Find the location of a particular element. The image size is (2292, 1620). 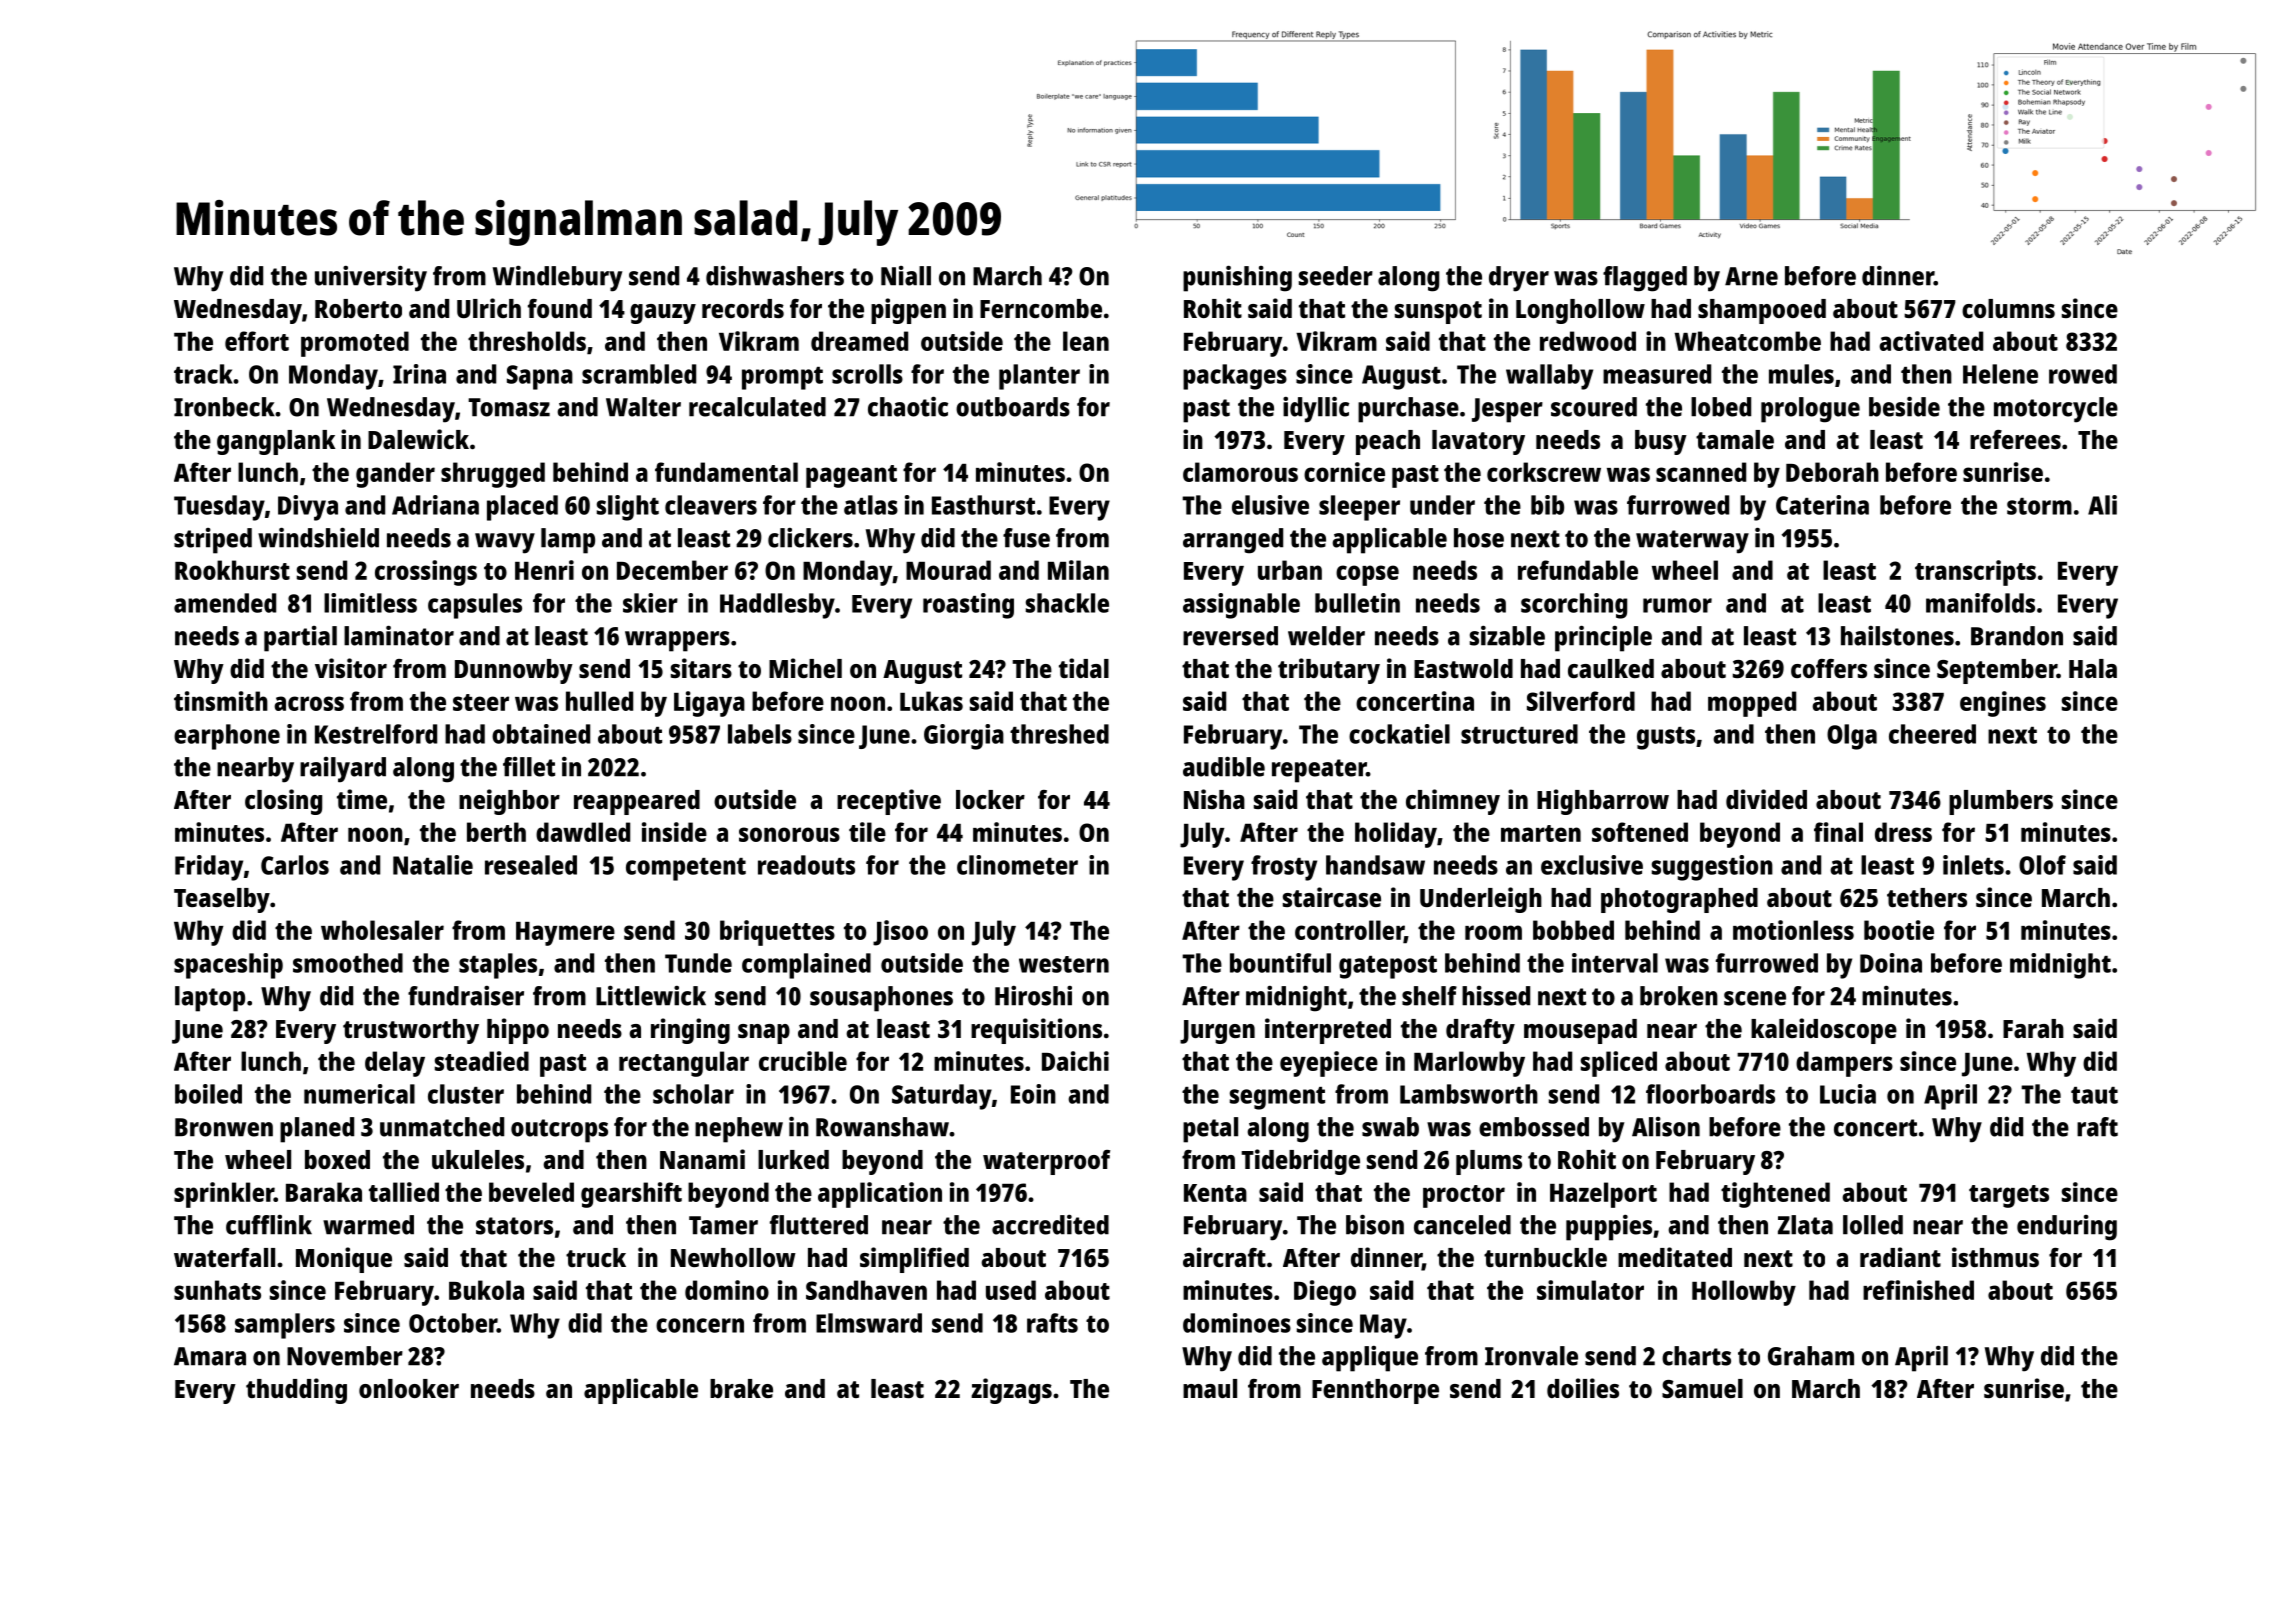

interpreted is located at coordinates (1328, 1031).
